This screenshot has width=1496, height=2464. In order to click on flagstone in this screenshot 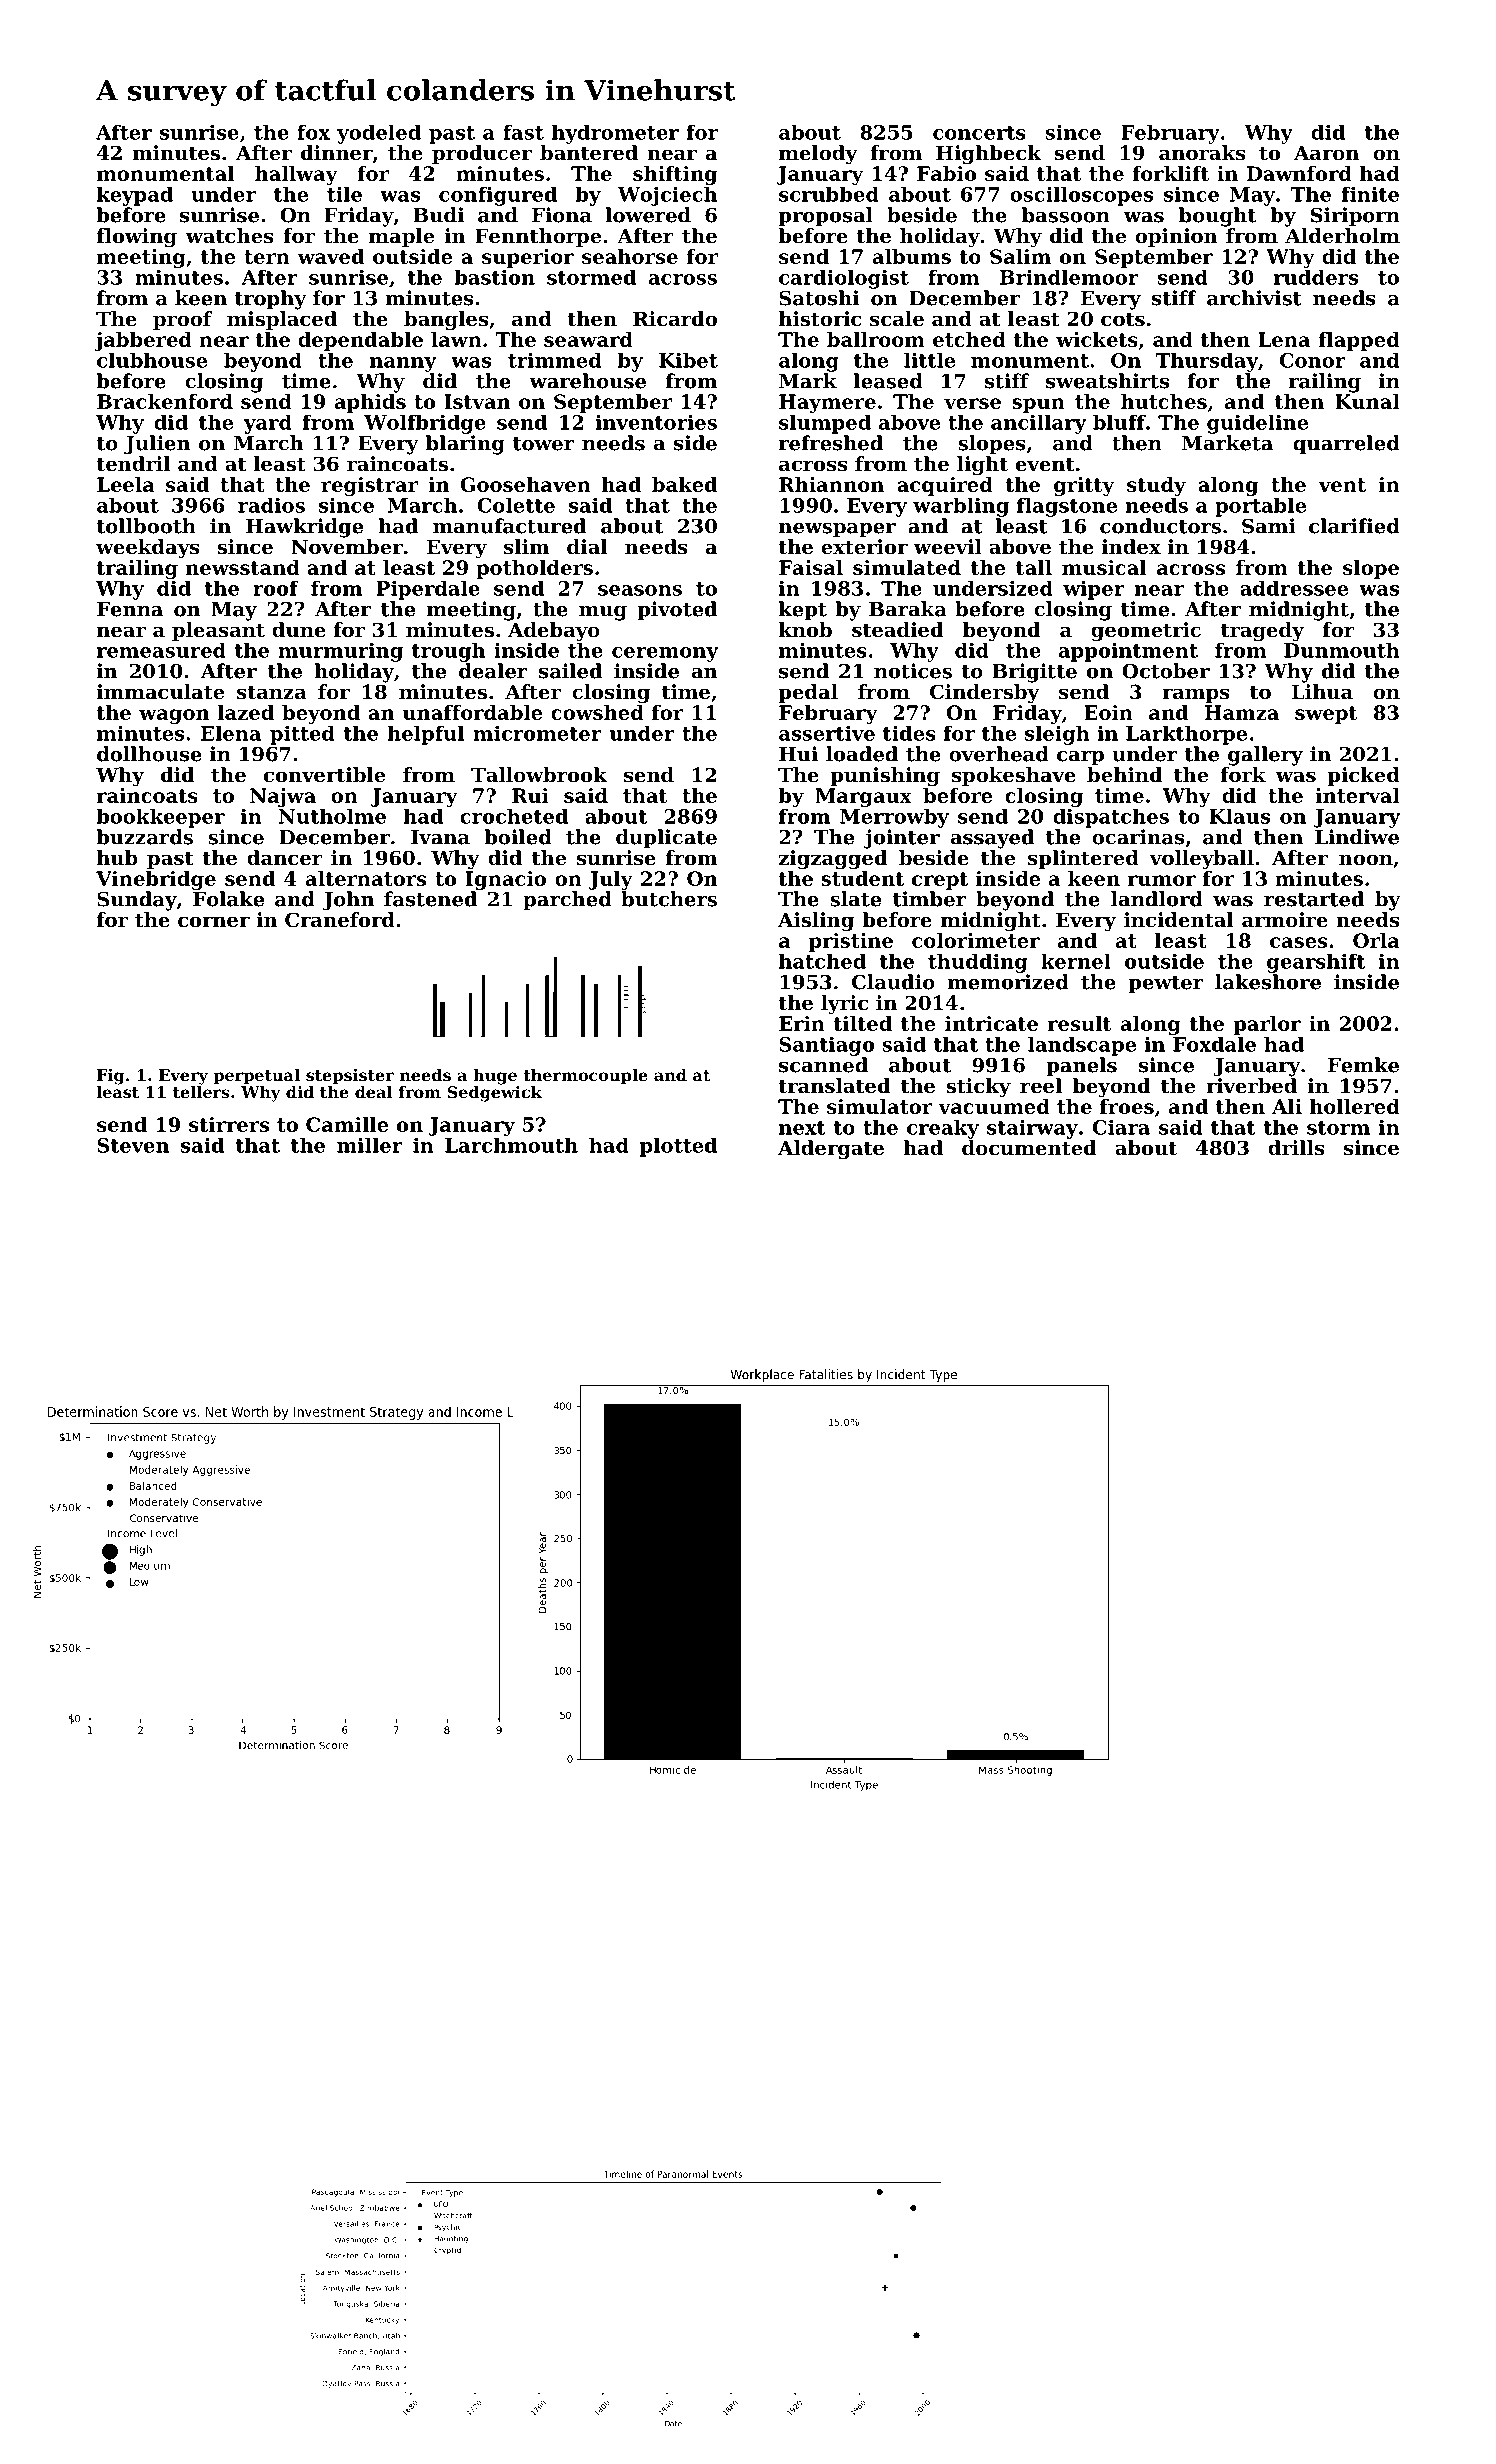, I will do `click(1067, 507)`.
